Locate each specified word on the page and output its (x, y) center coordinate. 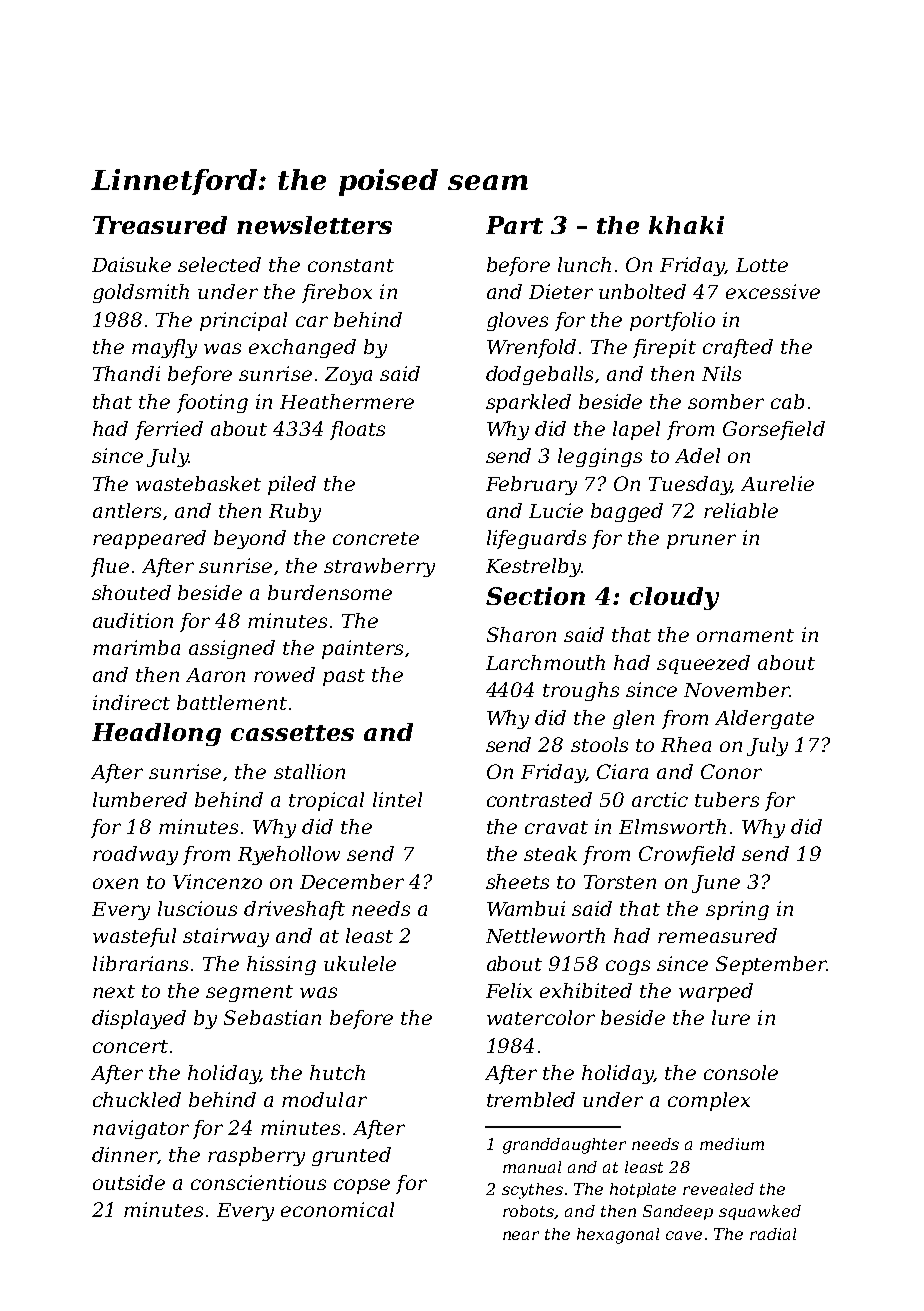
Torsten (620, 882)
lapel (636, 430)
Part (514, 225)
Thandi (126, 373)
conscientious (258, 1182)
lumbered (140, 799)
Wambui (526, 908)
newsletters (314, 225)
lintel (397, 799)
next (114, 991)
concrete (376, 538)
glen (633, 719)
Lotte (762, 265)
